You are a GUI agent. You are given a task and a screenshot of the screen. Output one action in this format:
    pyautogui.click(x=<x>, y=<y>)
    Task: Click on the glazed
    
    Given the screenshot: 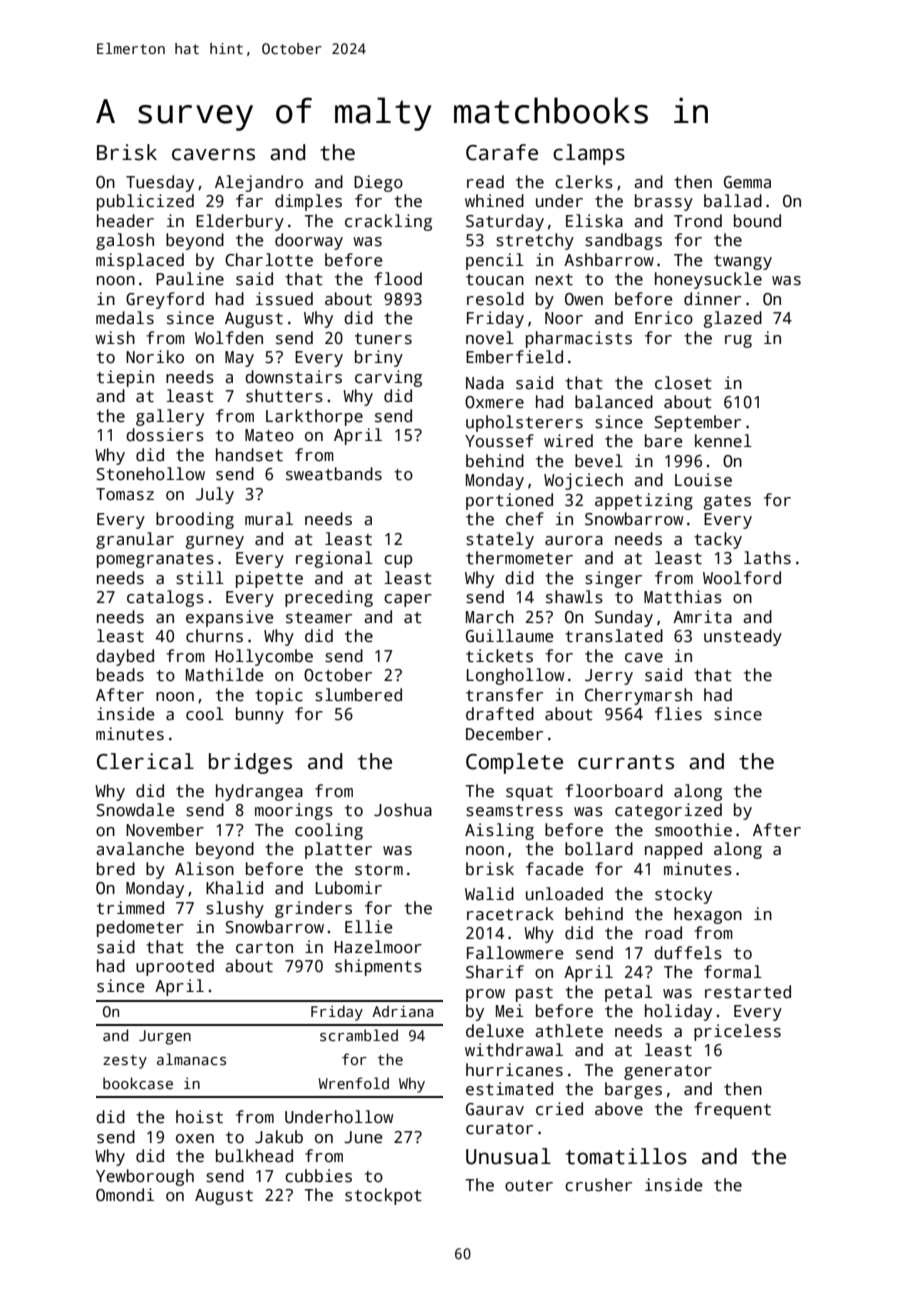 What is the action you would take?
    pyautogui.click(x=733, y=319)
